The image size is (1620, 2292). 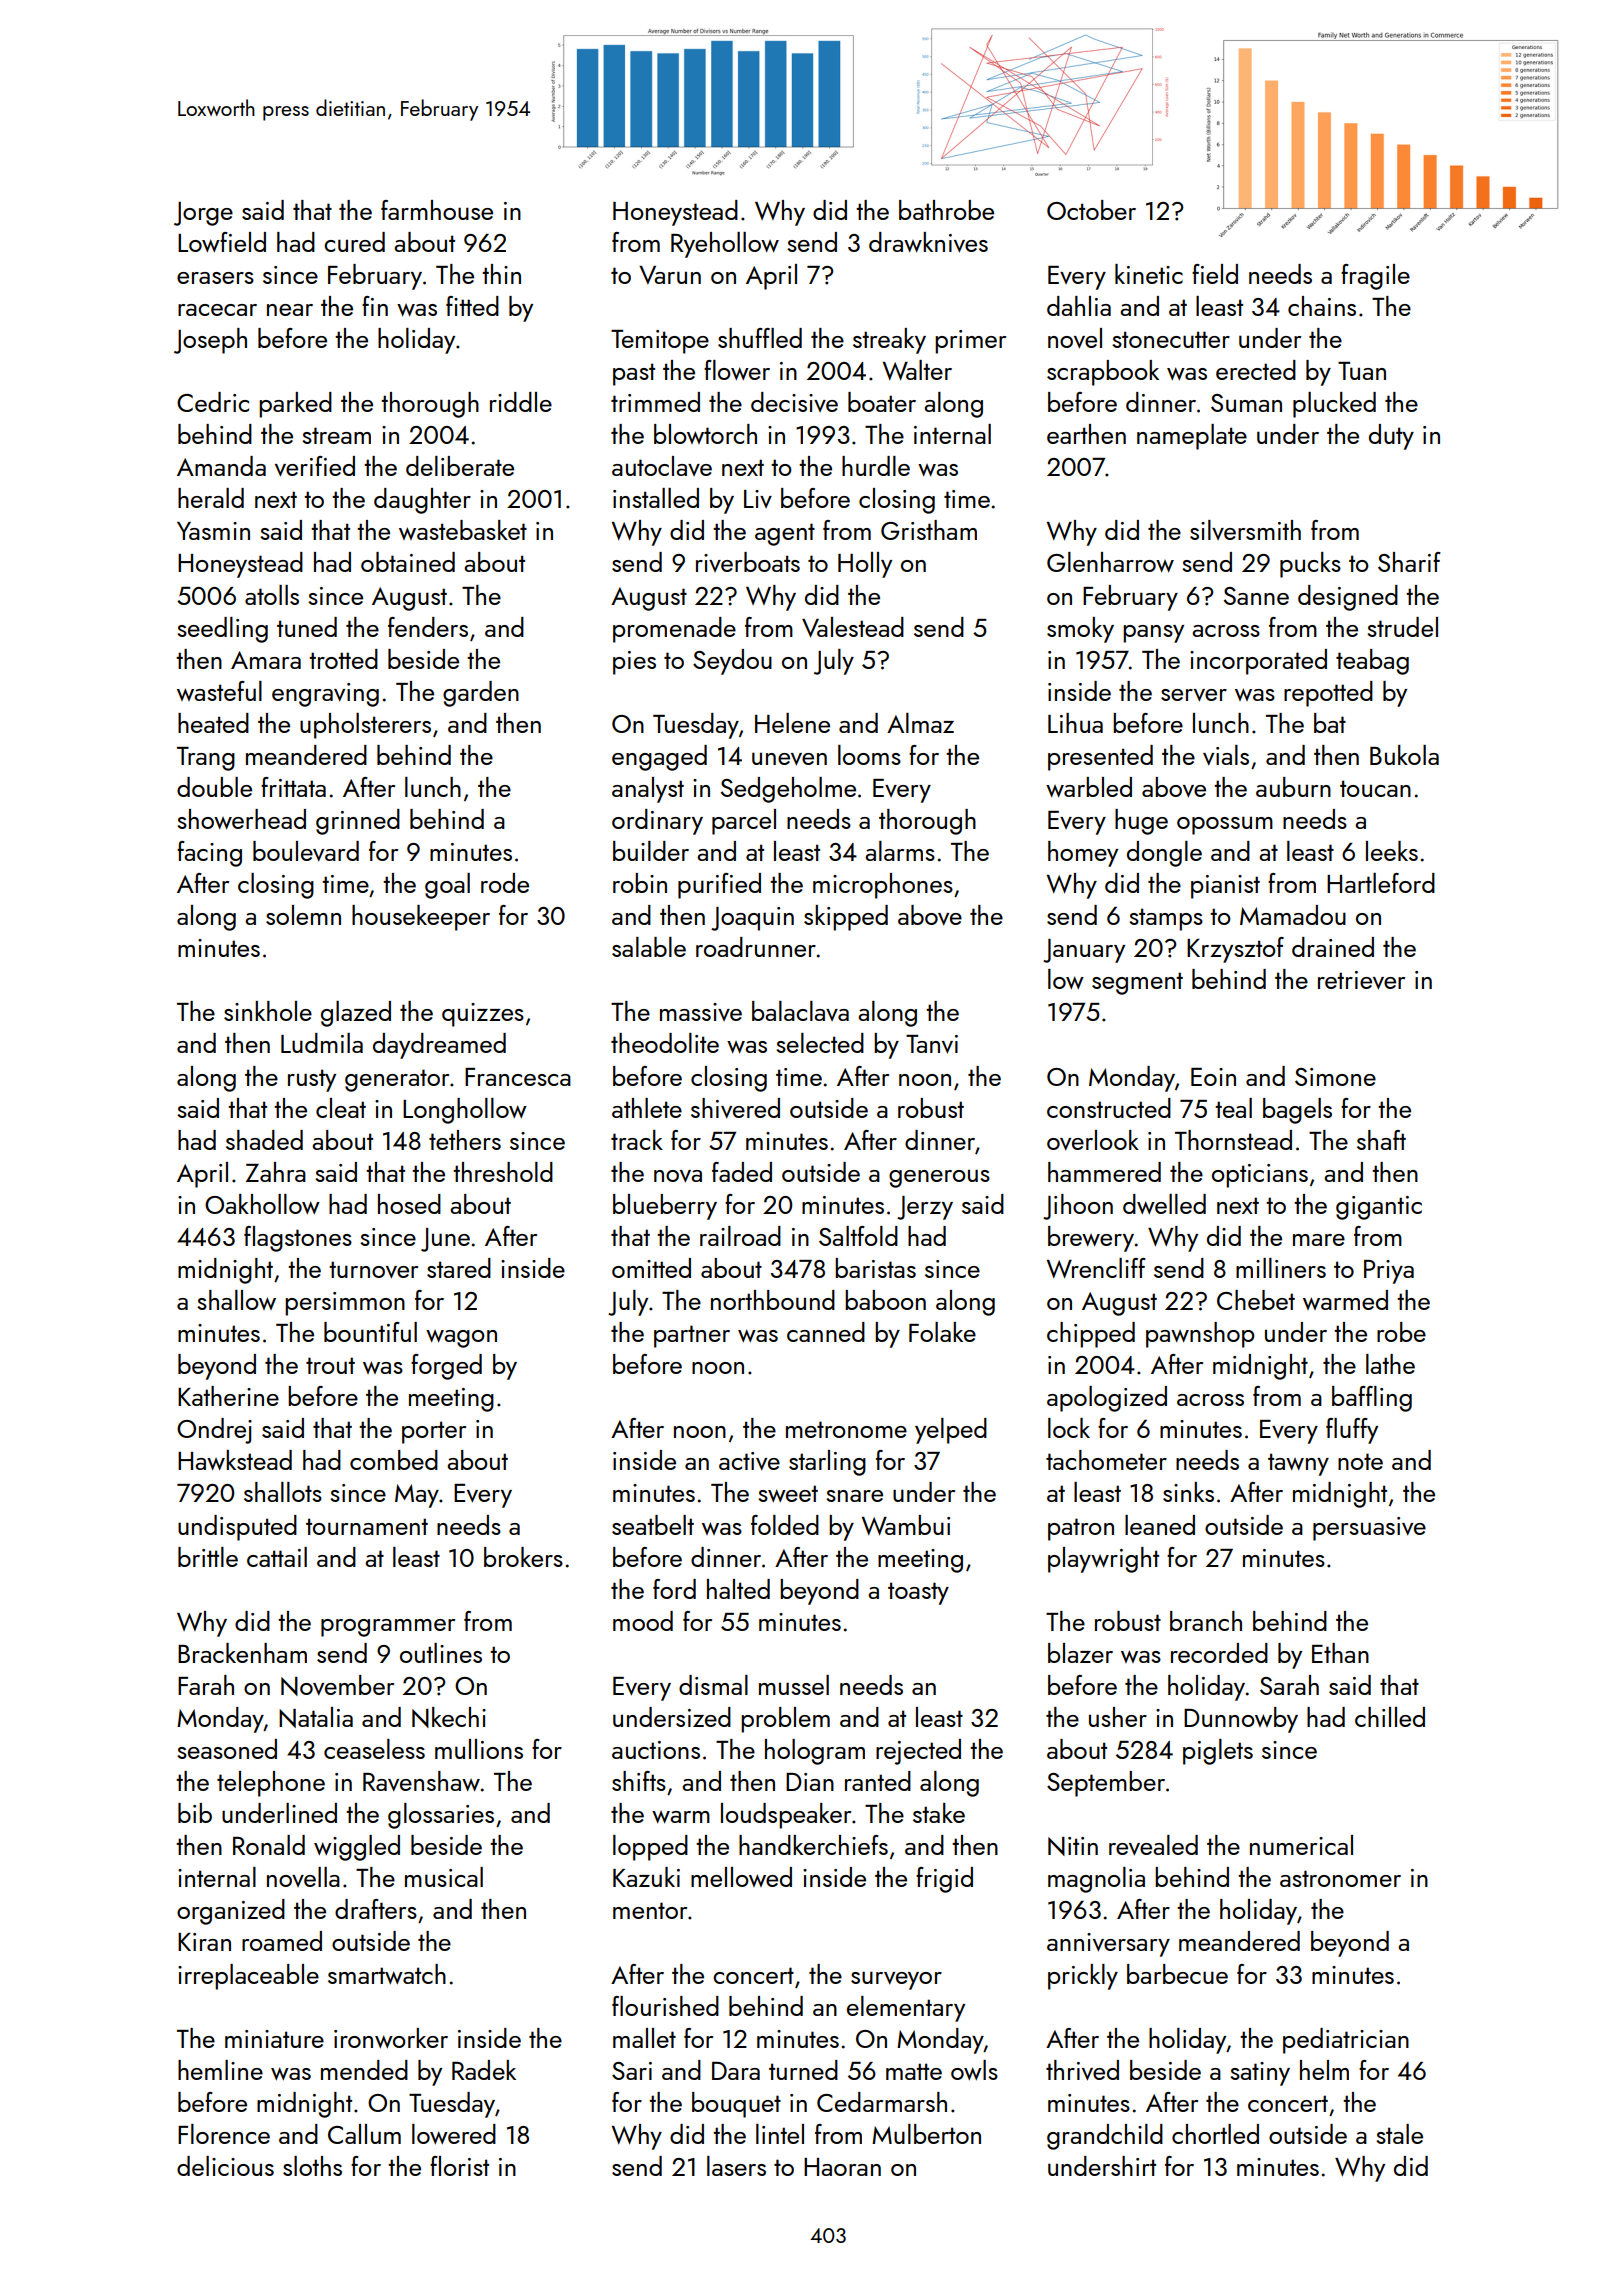 What do you see at coordinates (1149, 274) in the screenshot?
I see `kinetic` at bounding box center [1149, 274].
